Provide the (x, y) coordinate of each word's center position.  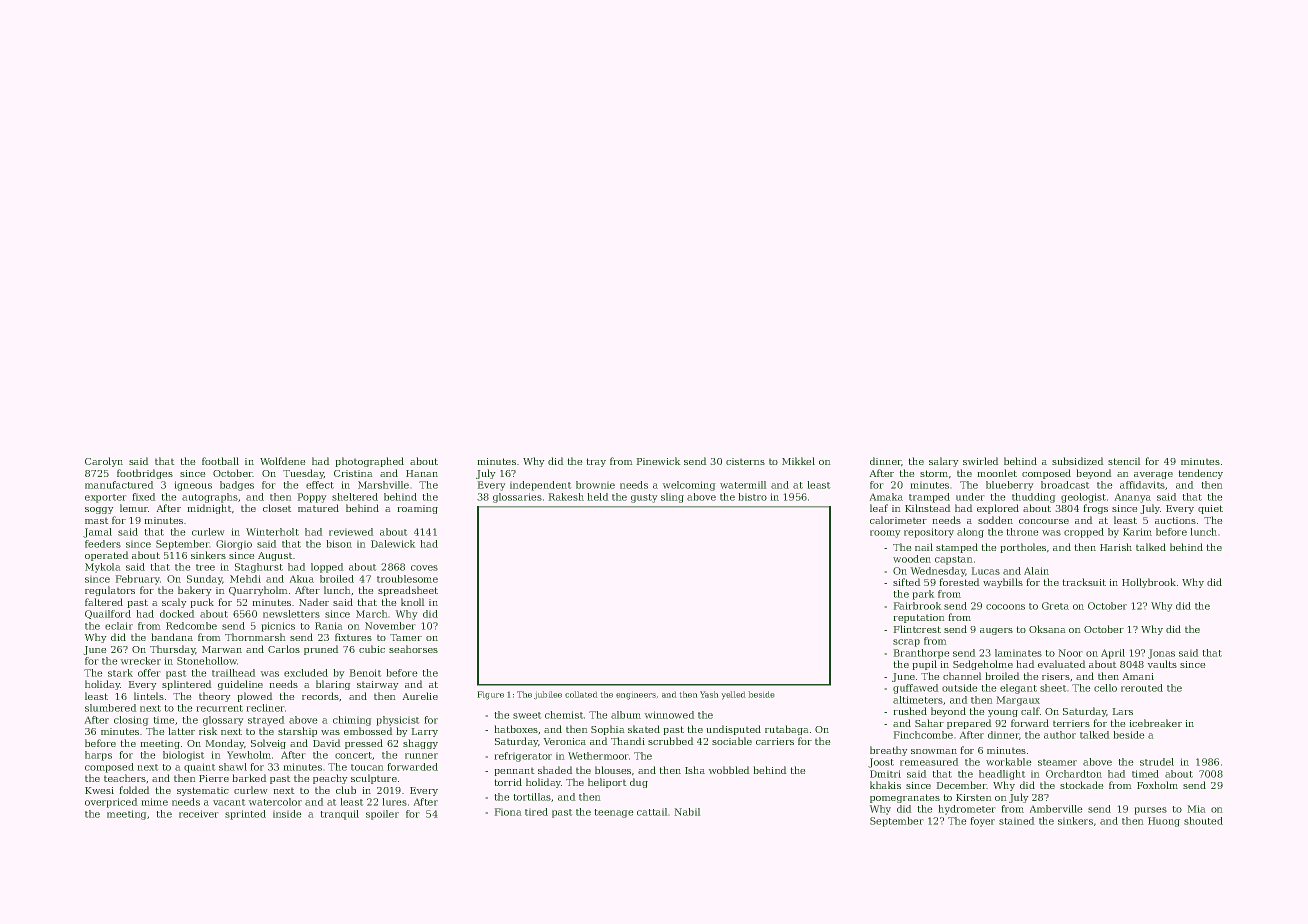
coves (424, 568)
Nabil (687, 812)
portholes (1023, 548)
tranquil (339, 815)
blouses (613, 770)
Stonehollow (207, 661)
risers (1056, 676)
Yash (709, 694)
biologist (184, 756)
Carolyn (104, 462)
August (275, 556)
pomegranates (905, 798)
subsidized (1078, 461)
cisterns (745, 461)
